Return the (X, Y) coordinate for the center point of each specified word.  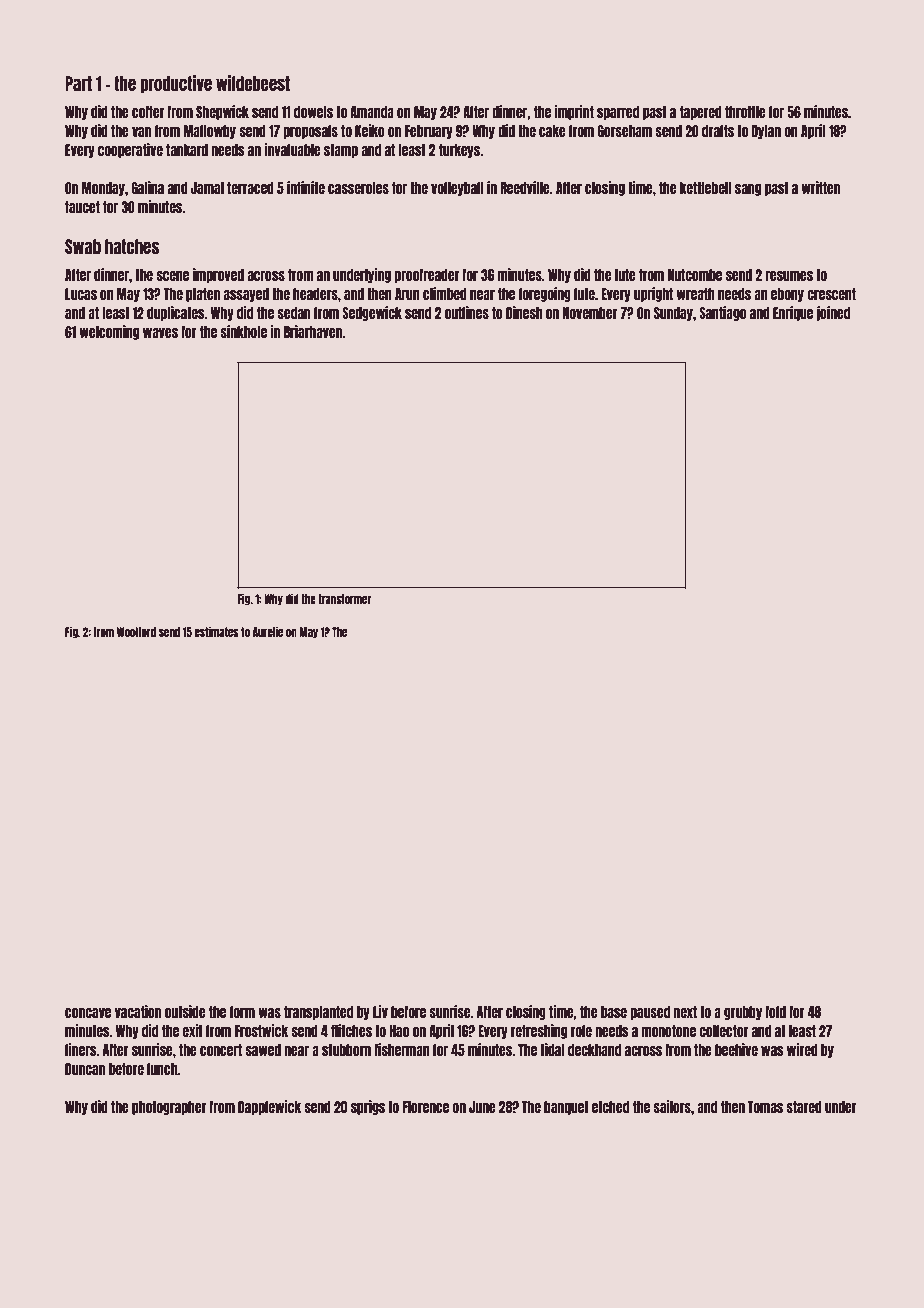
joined (833, 313)
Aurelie (268, 631)
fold (775, 1012)
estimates (216, 631)
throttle (745, 112)
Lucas (81, 294)
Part (78, 83)
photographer (169, 1108)
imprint (574, 112)
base (614, 1012)
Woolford (136, 632)
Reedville (525, 187)
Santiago (722, 313)
